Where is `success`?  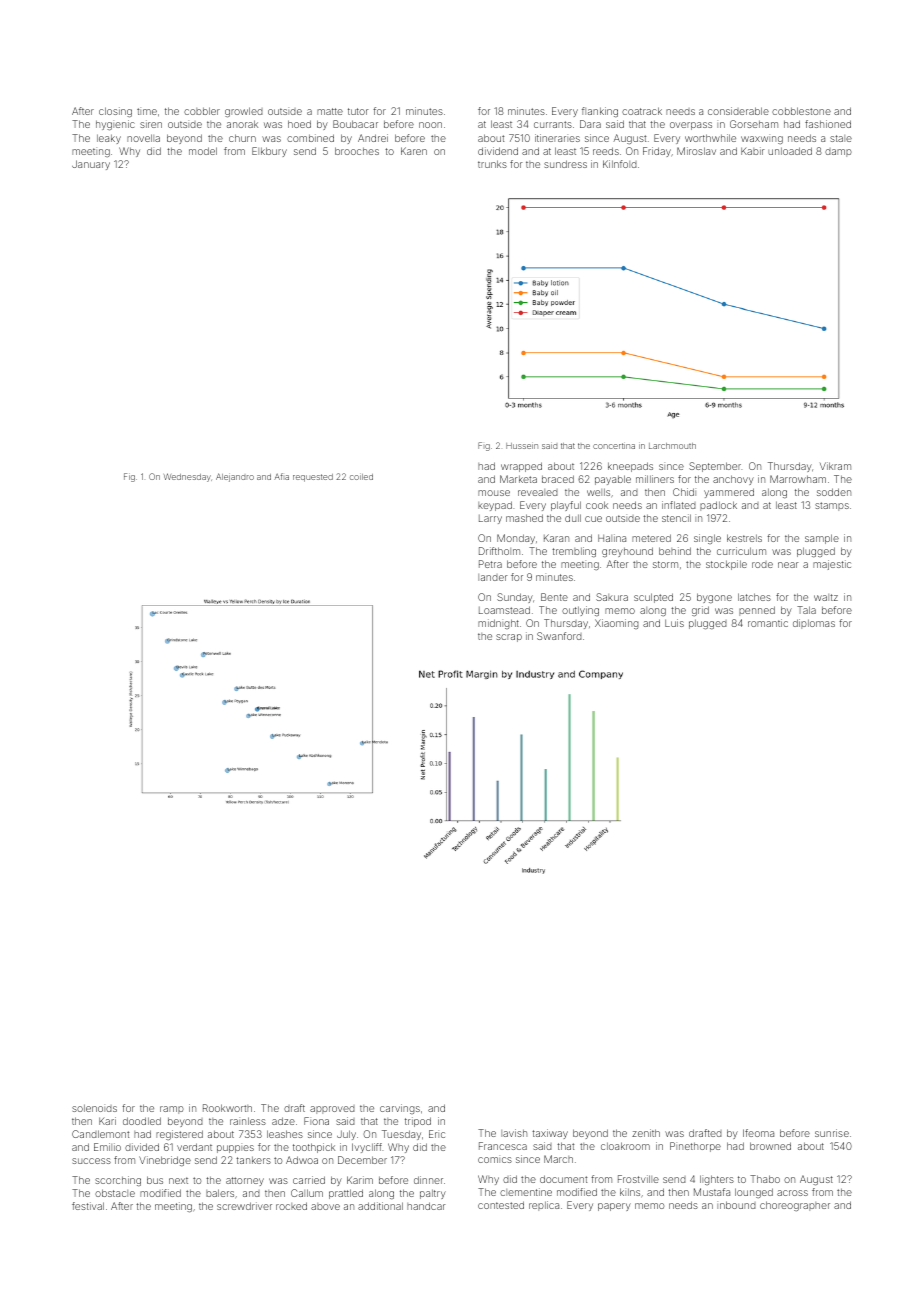 success is located at coordinates (91, 1161).
